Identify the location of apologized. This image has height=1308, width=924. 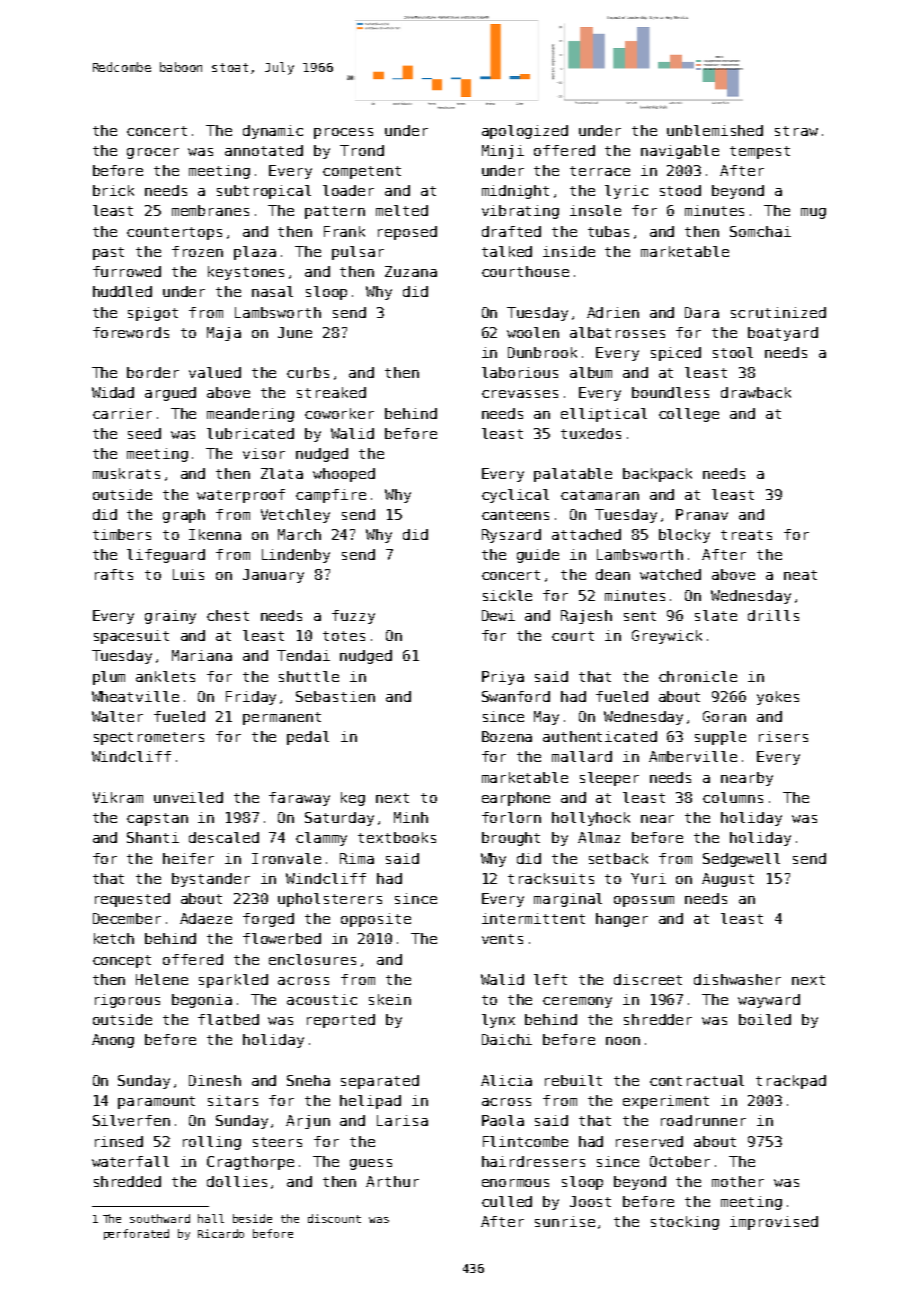
(525, 132).
